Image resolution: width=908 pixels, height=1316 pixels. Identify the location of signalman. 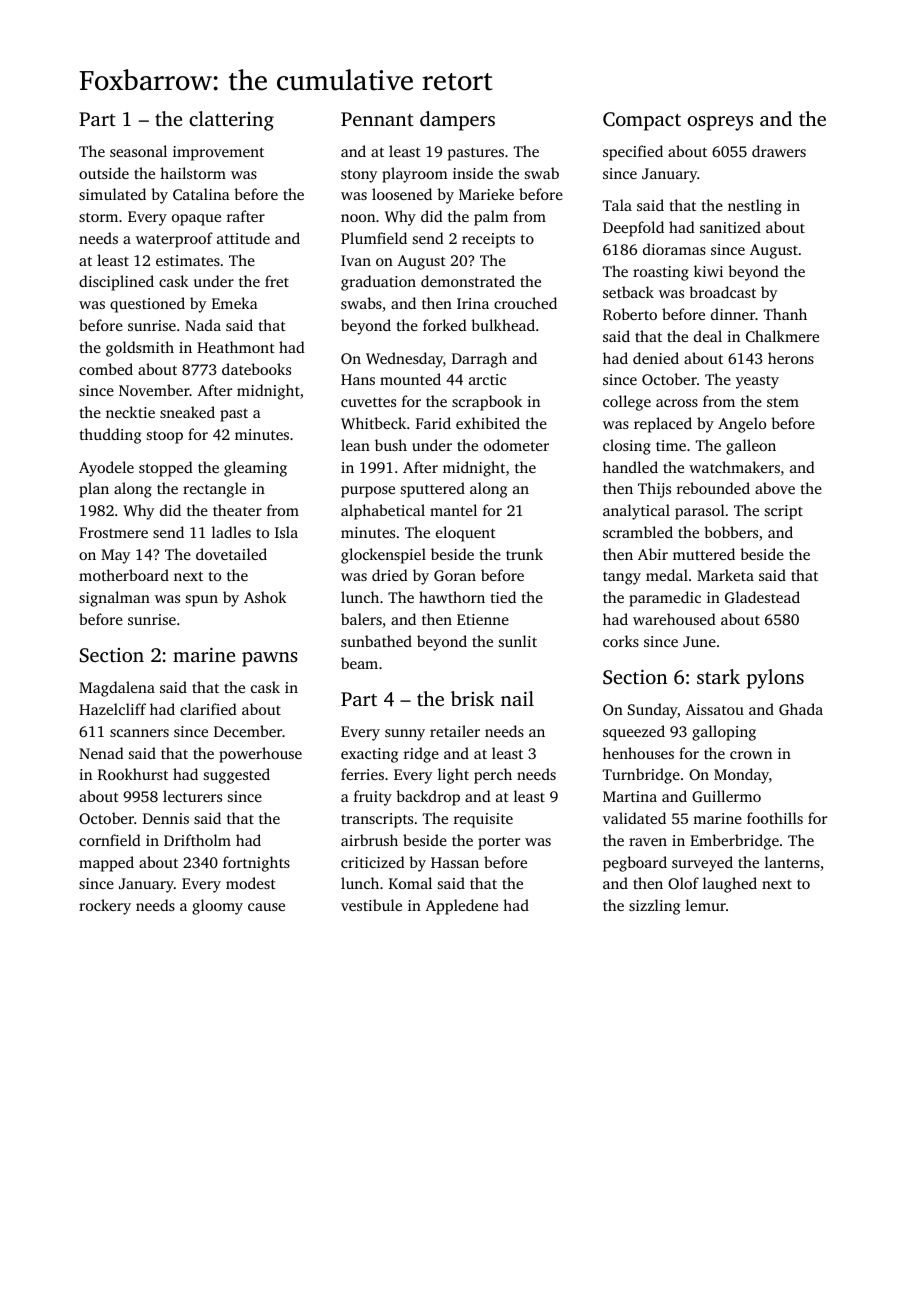
(114, 599).
